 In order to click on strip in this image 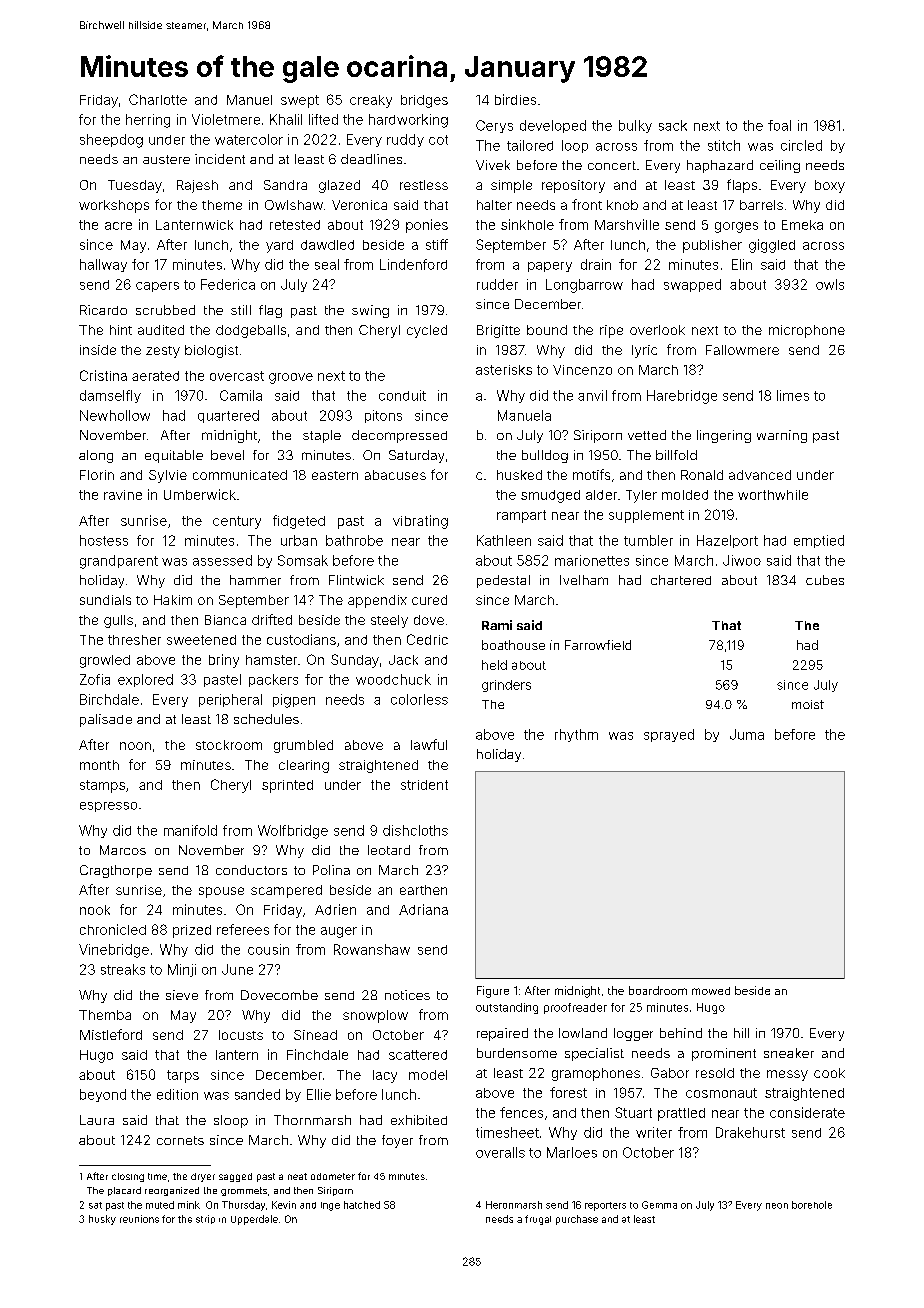, I will do `click(205, 1219)`.
